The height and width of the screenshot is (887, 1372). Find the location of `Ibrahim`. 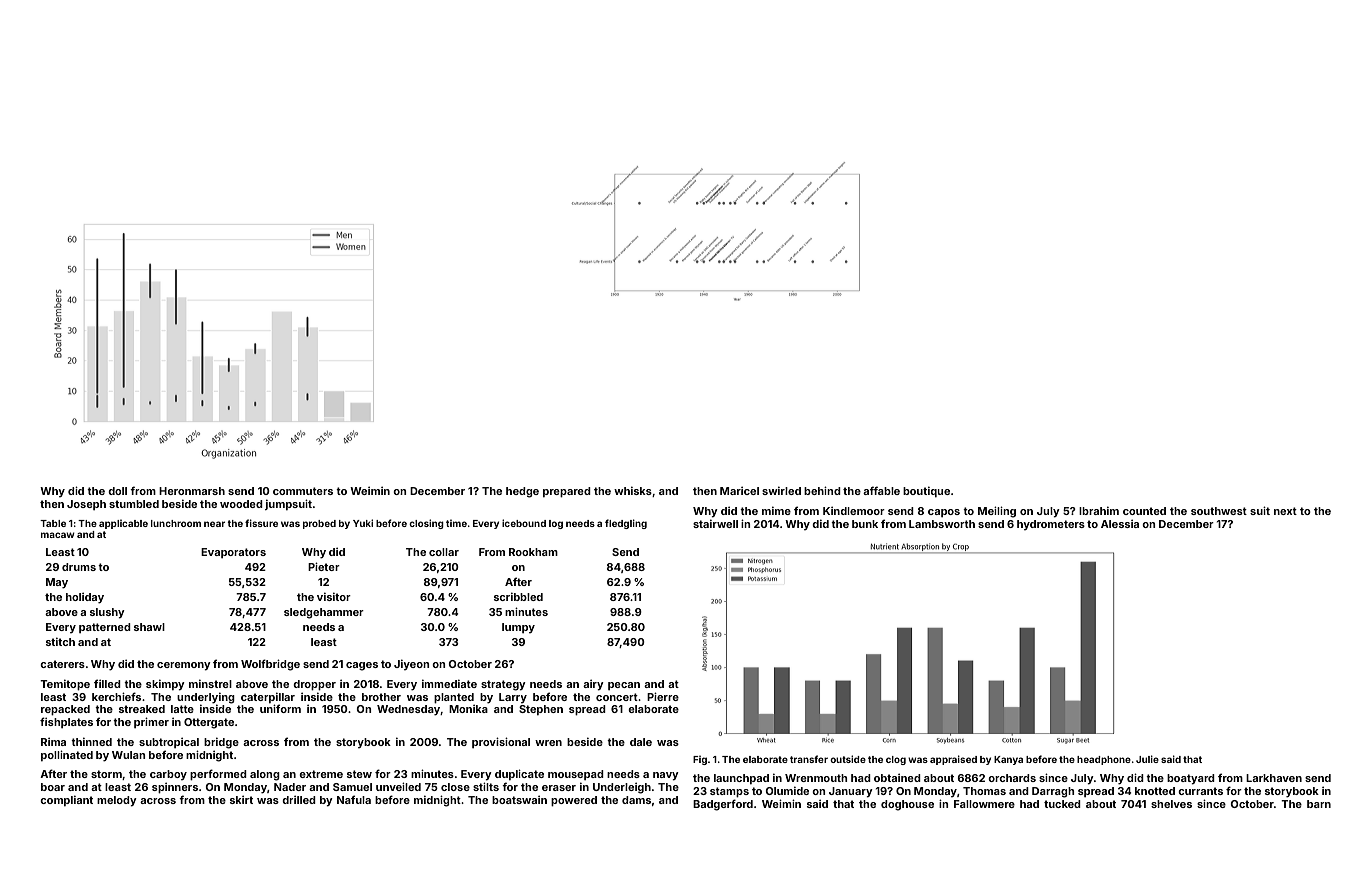

Ibrahim is located at coordinates (1099, 510).
